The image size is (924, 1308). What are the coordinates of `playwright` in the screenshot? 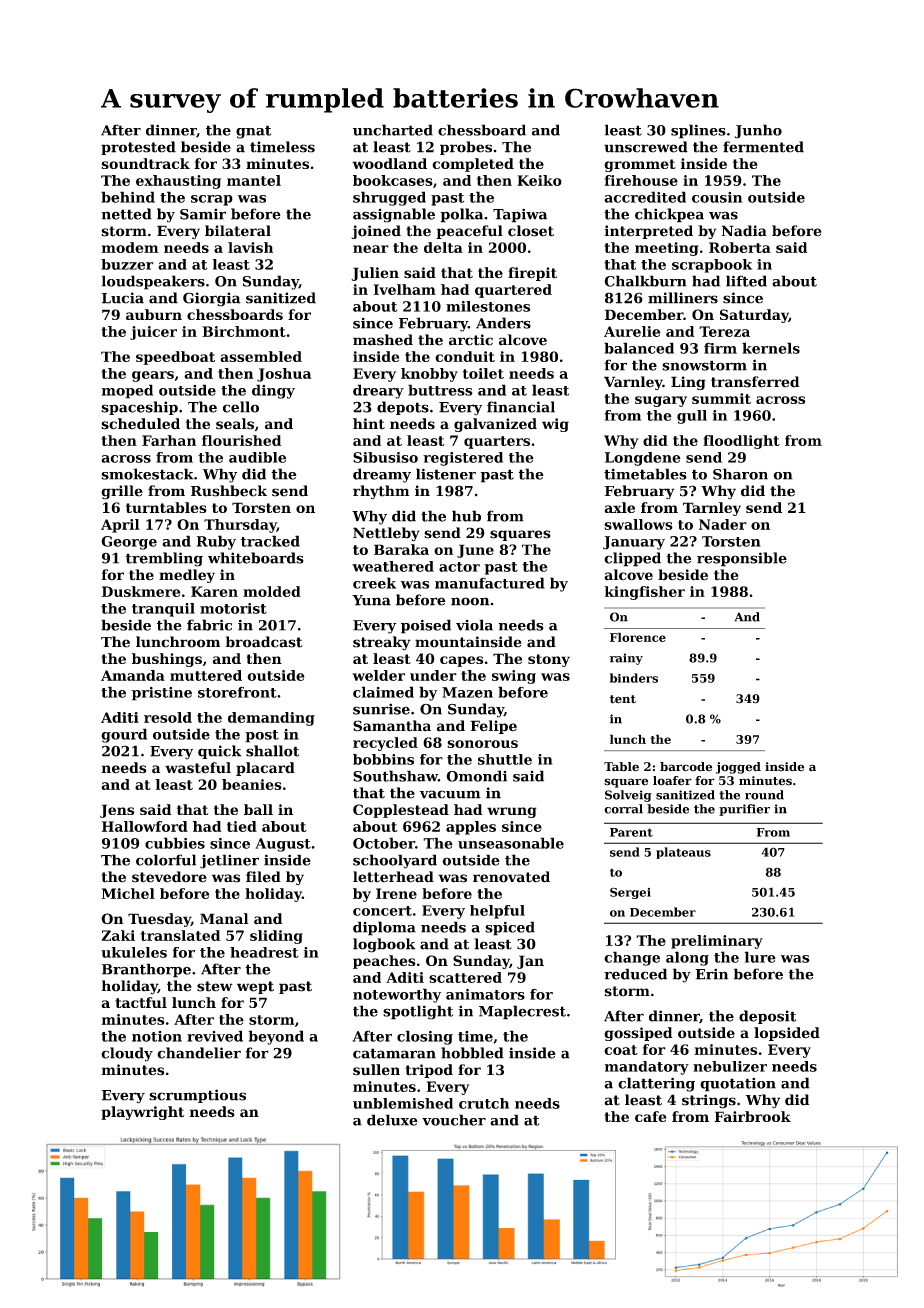 It's located at (142, 1113).
